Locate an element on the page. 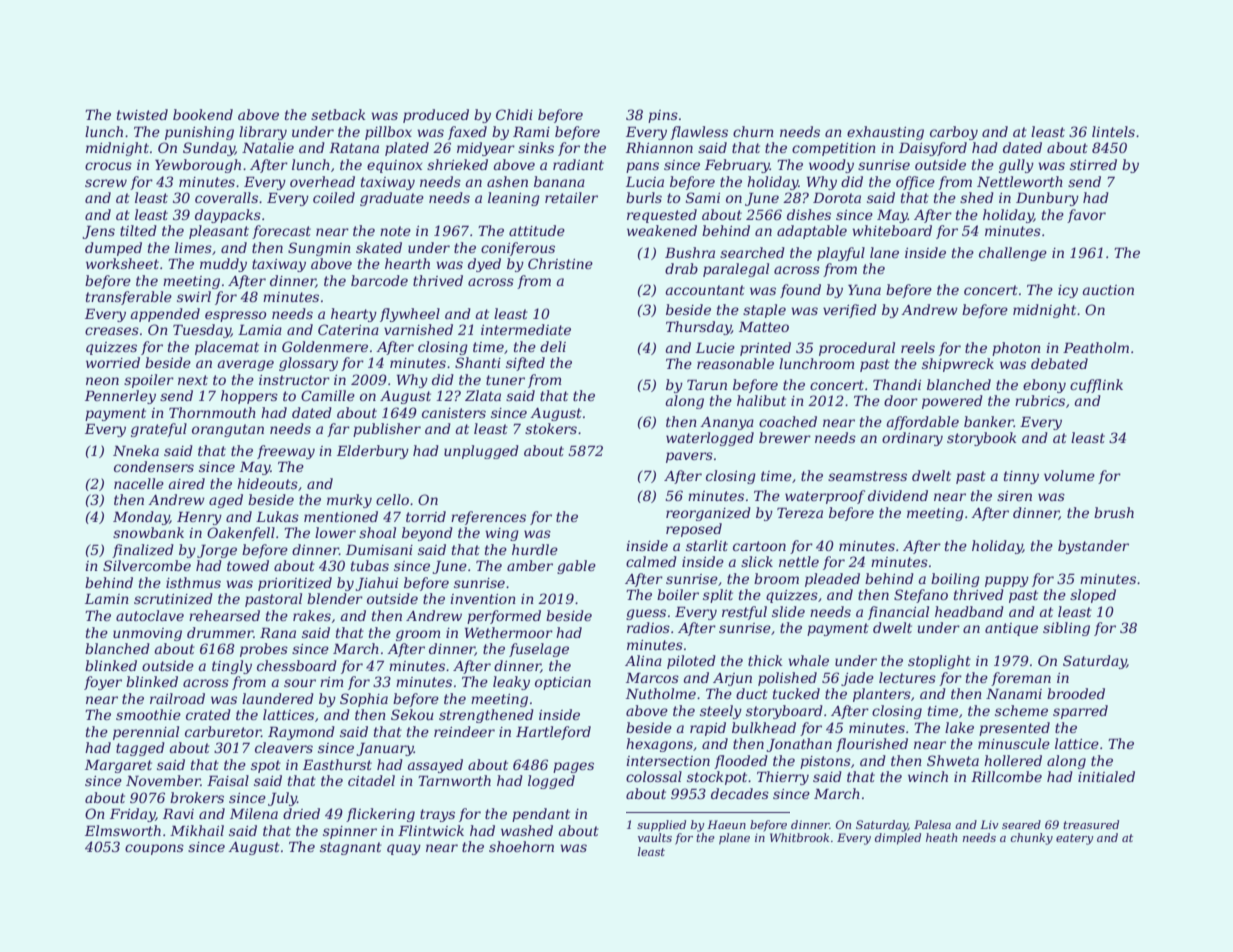  coupons is located at coordinates (154, 849).
